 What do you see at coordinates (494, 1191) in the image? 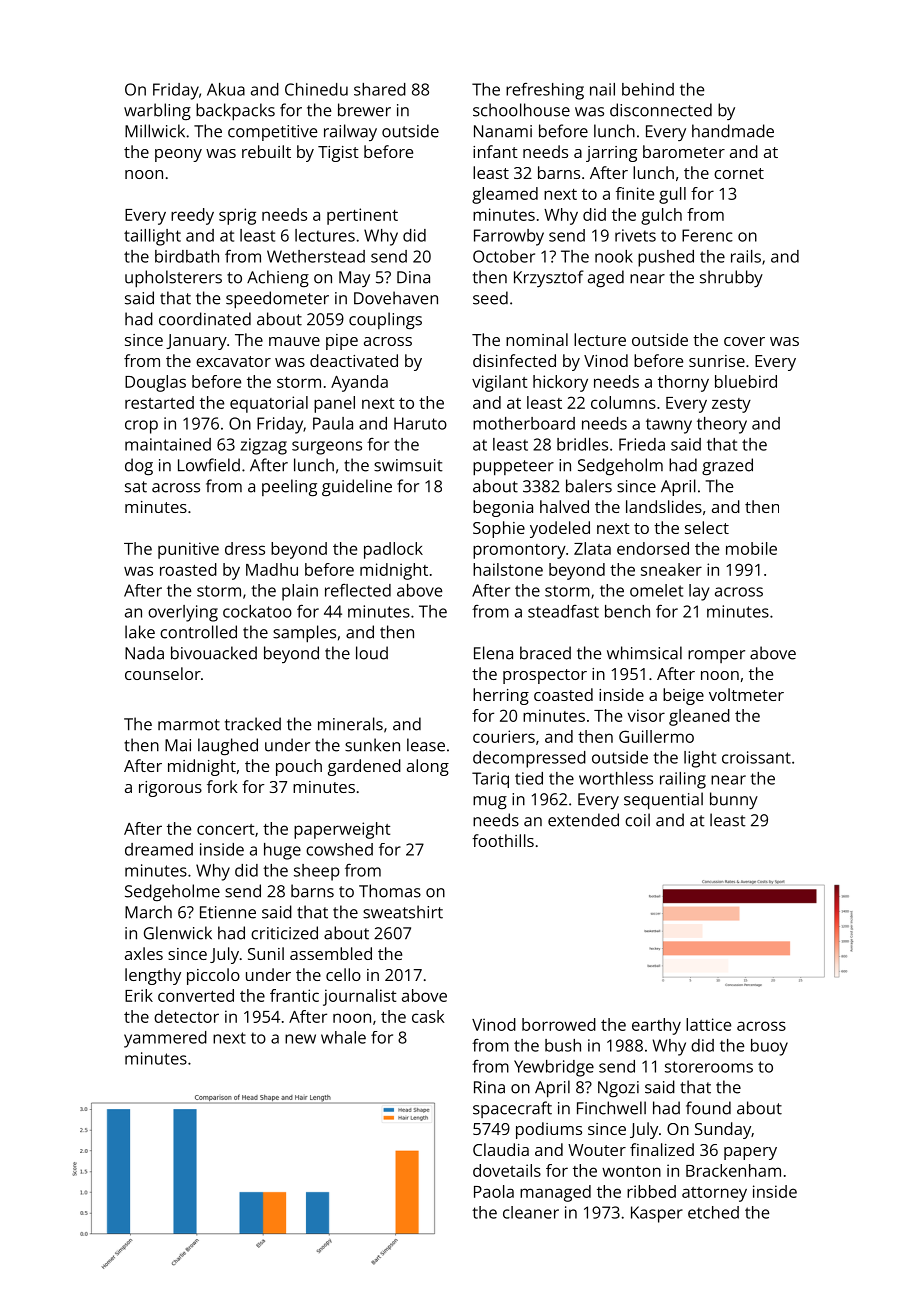
I see `Paola` at bounding box center [494, 1191].
